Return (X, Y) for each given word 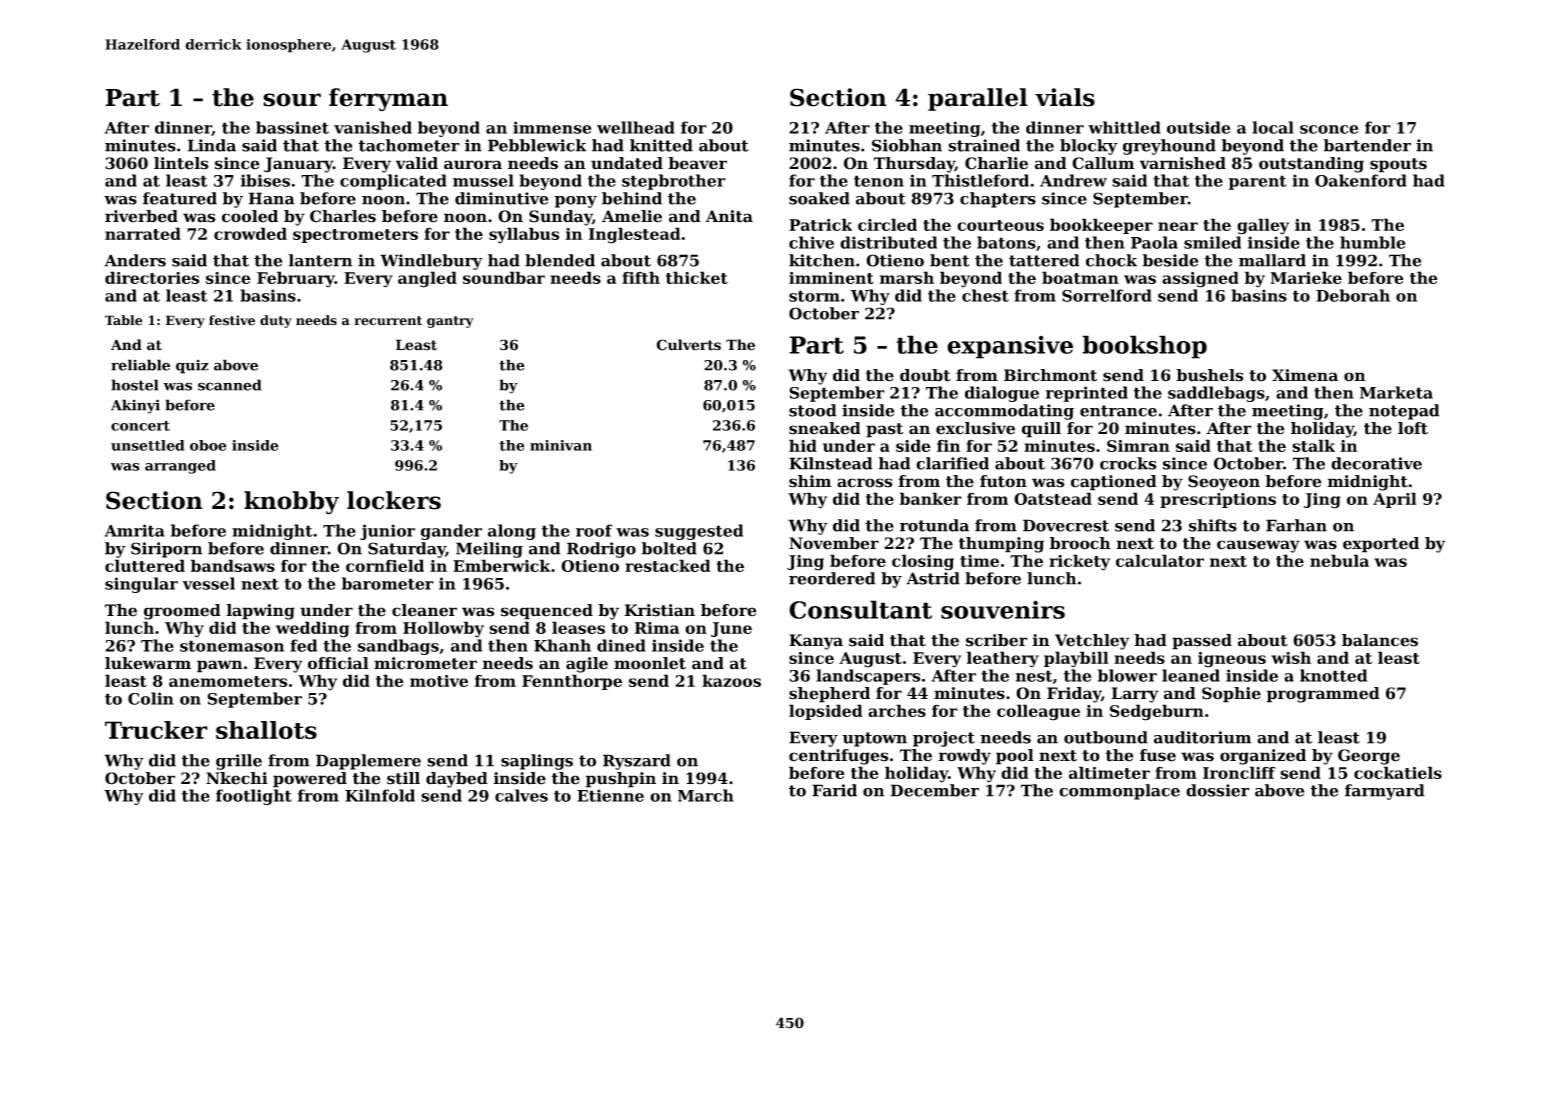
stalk (1313, 445)
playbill (1076, 659)
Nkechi (237, 778)
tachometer (409, 145)
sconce (1329, 129)
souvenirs (1003, 609)
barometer (388, 583)
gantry (450, 322)
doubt (925, 375)
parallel (978, 99)
